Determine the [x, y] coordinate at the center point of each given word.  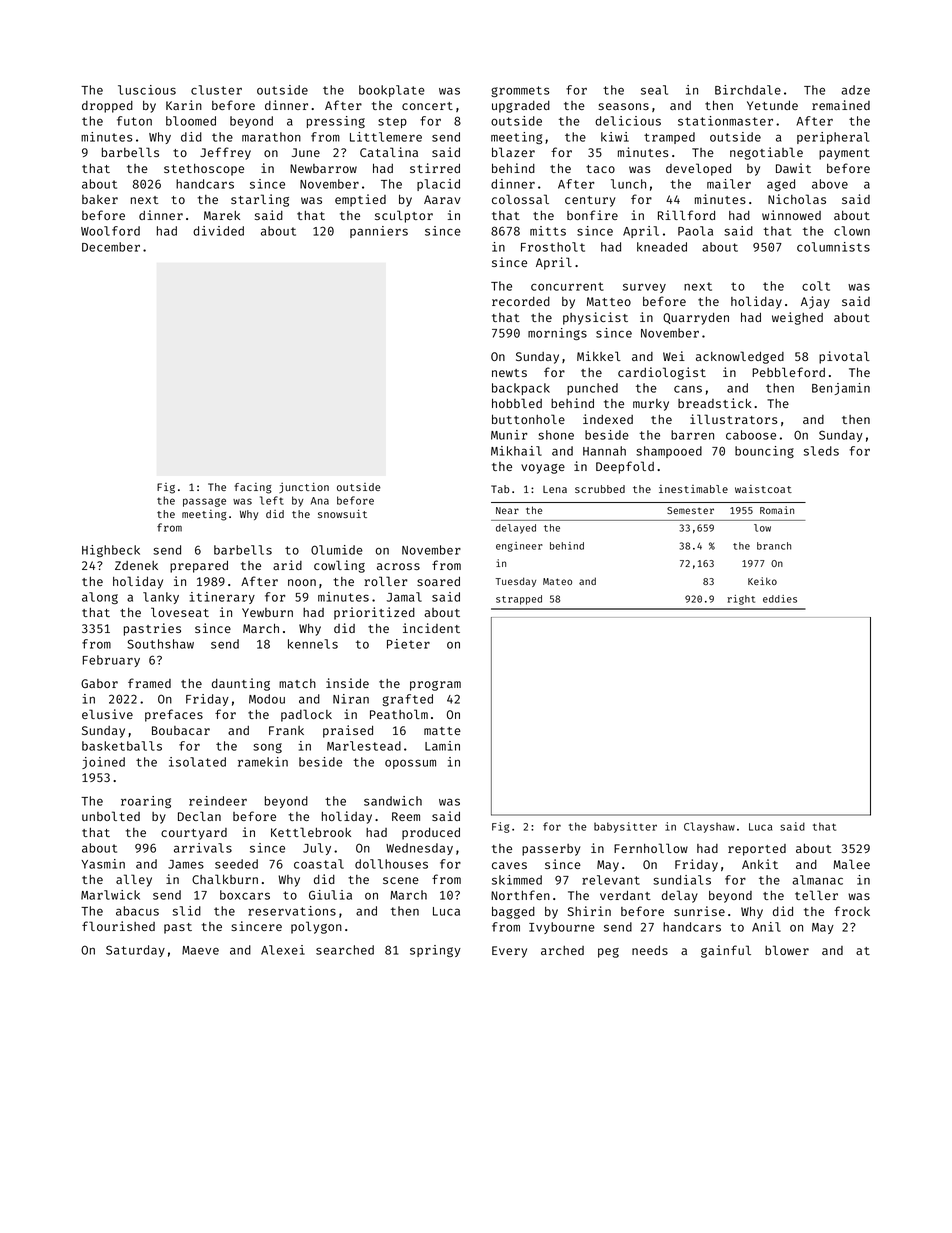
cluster [216, 90]
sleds [821, 451]
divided [218, 231]
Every [509, 952]
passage [204, 502]
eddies [780, 599]
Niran [351, 699]
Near [507, 510]
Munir [509, 435]
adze [855, 90]
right [741, 600]
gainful [726, 951]
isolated [197, 762]
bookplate [392, 91]
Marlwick [110, 895]
